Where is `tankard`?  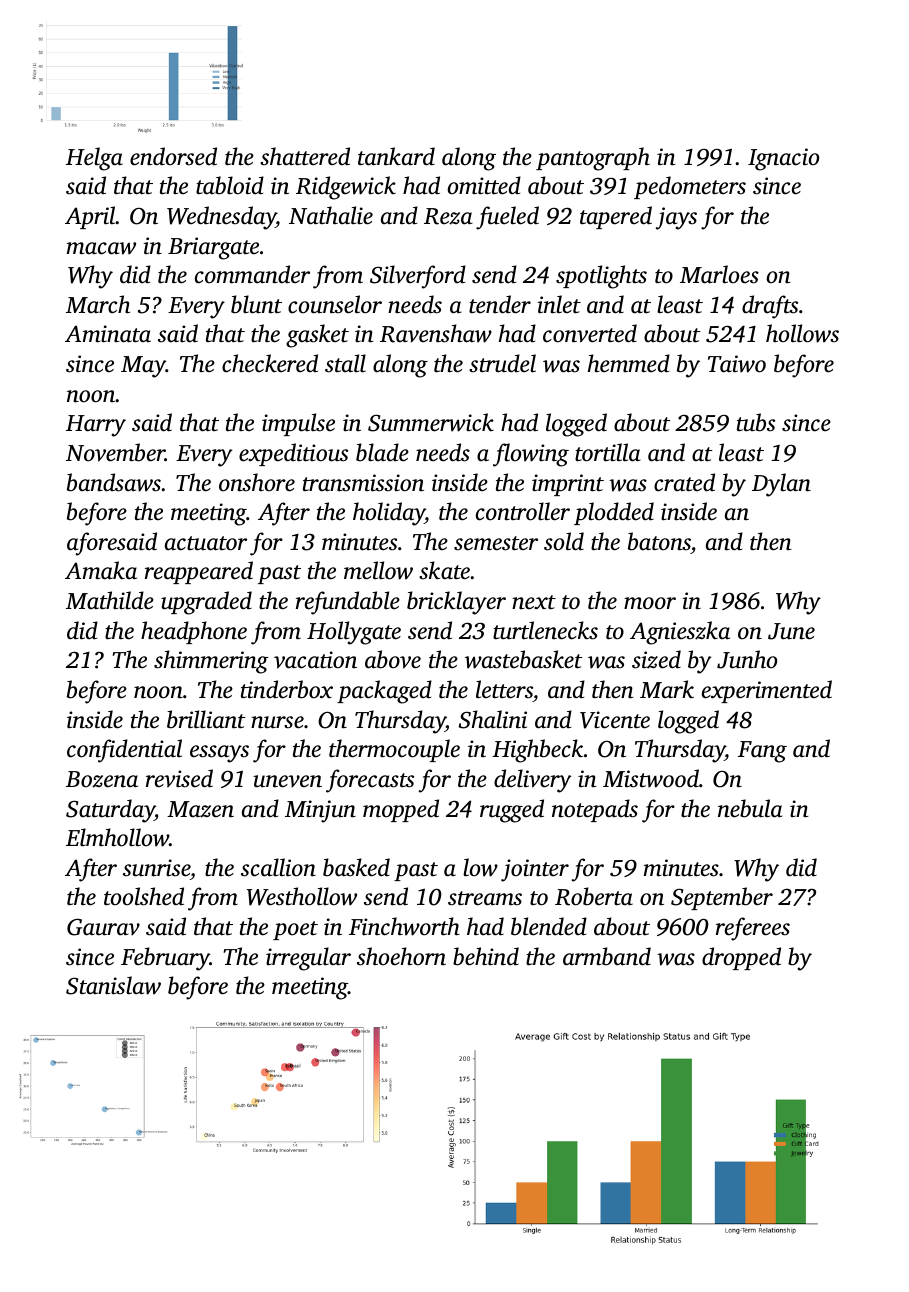
tankard is located at coordinates (396, 156).
